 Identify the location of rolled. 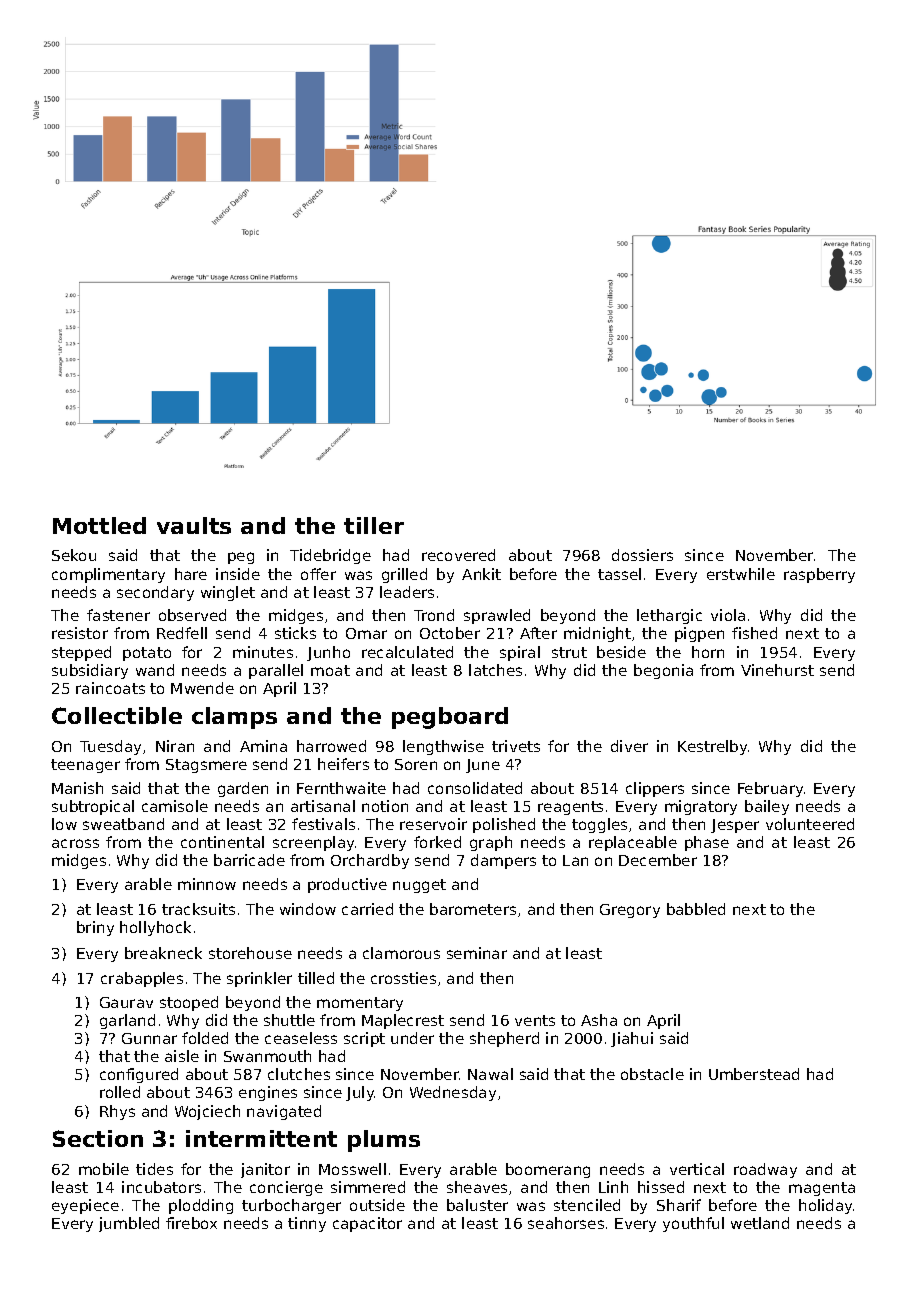
(120, 1092).
